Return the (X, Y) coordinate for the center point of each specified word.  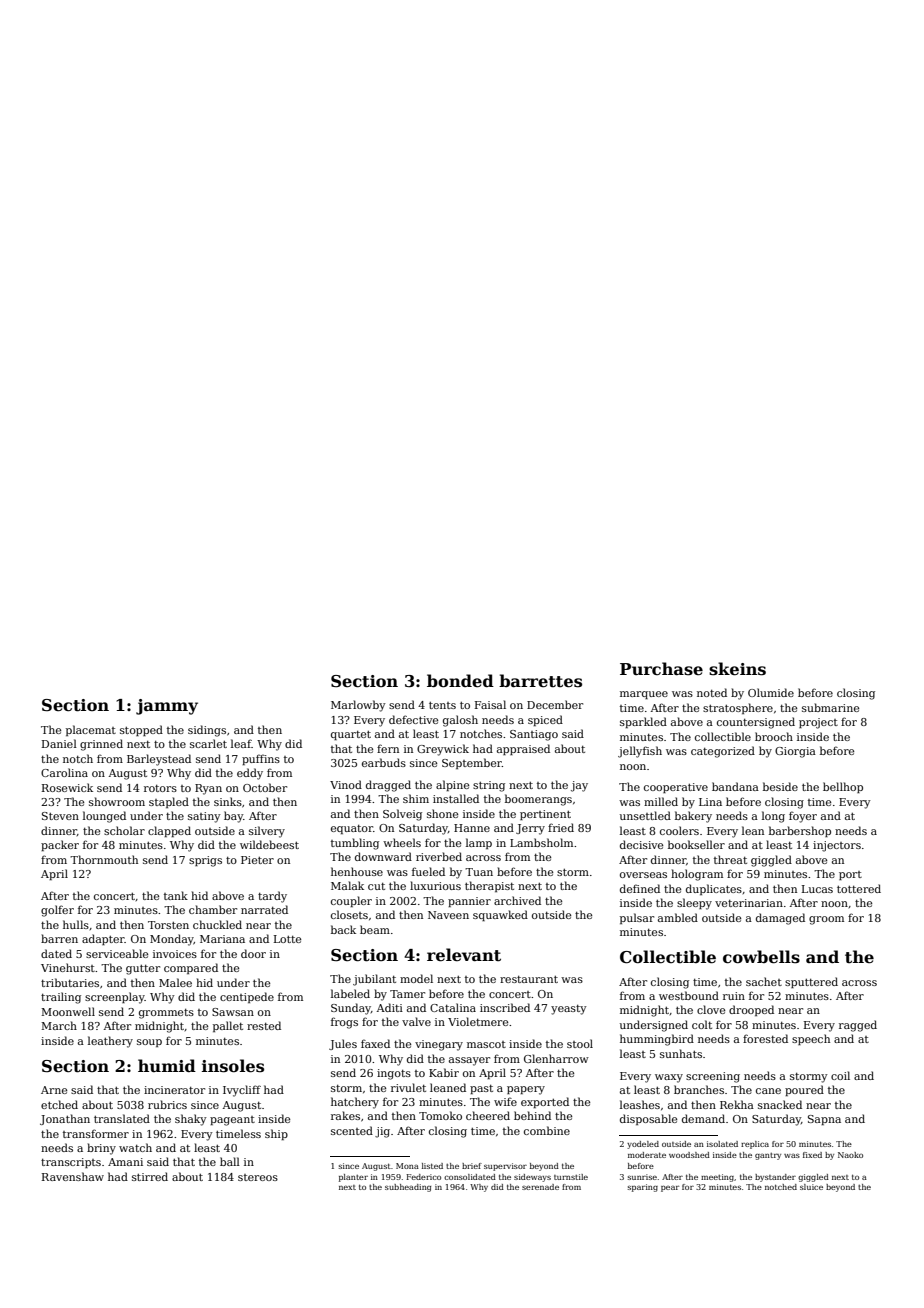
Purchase (661, 669)
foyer (803, 817)
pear (670, 1189)
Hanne (472, 828)
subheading (408, 1188)
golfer (57, 911)
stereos (258, 1177)
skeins (737, 669)
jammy (167, 707)
